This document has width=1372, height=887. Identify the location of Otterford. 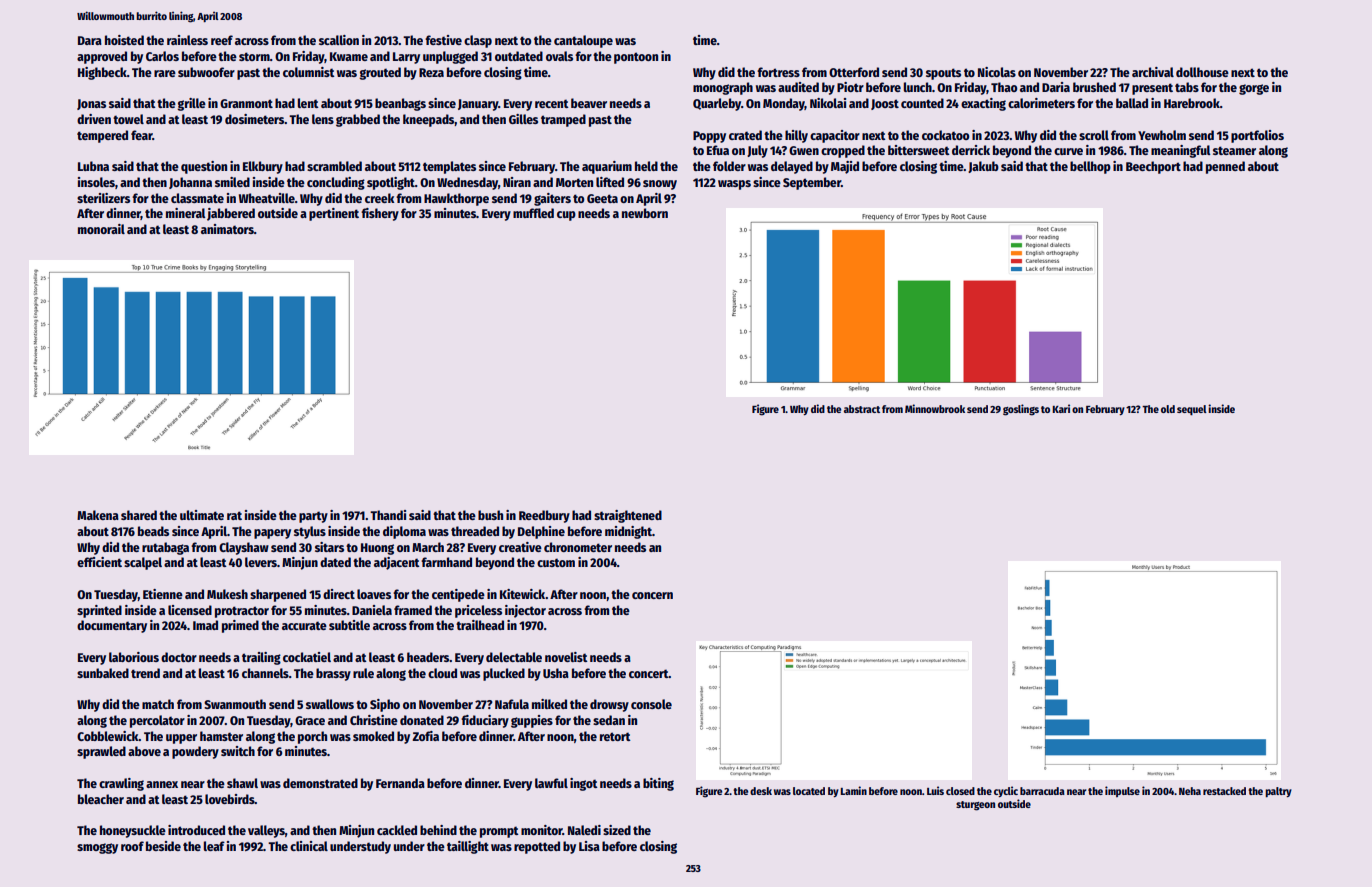
(854, 72).
